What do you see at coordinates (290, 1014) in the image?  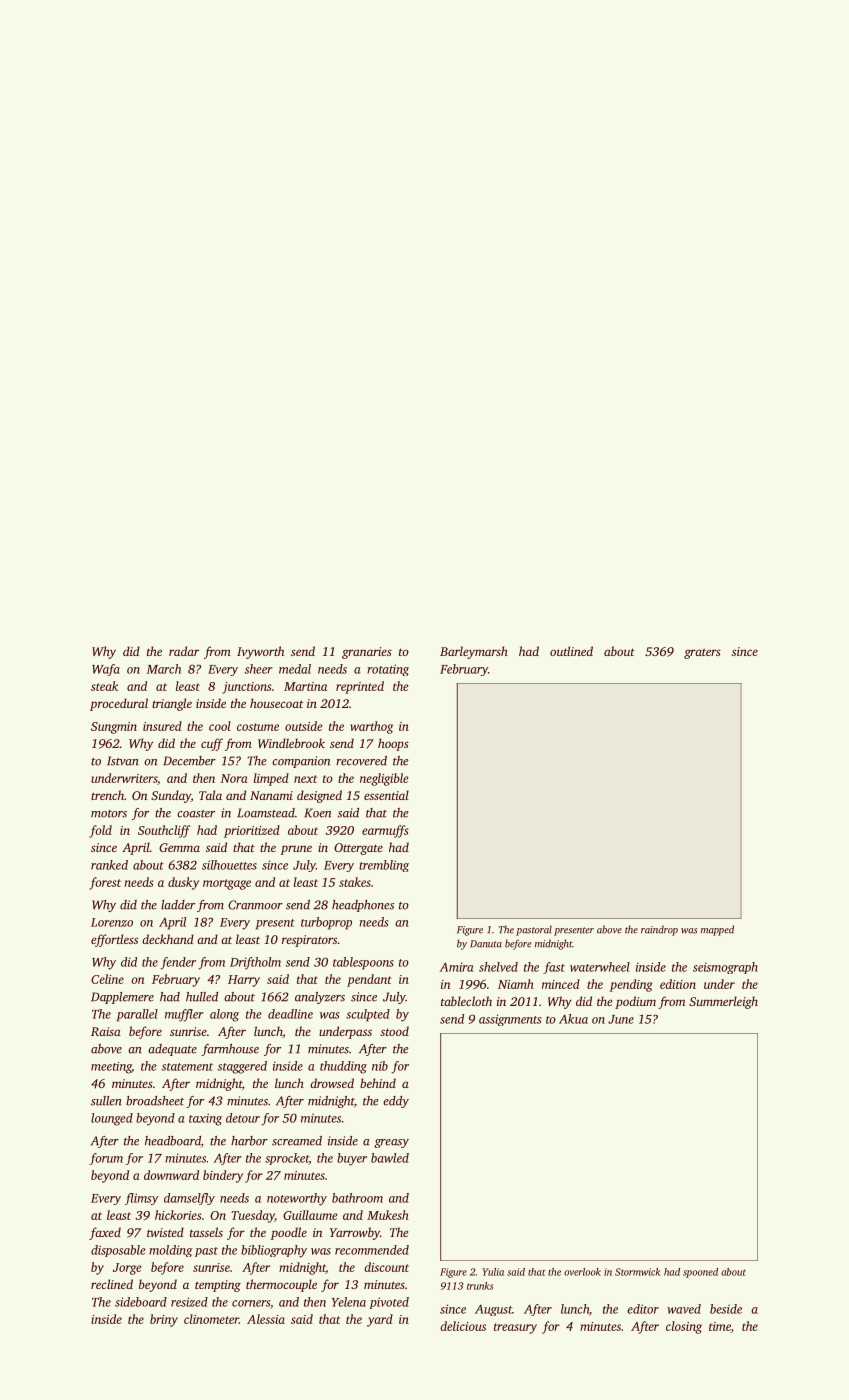 I see `deadline` at bounding box center [290, 1014].
